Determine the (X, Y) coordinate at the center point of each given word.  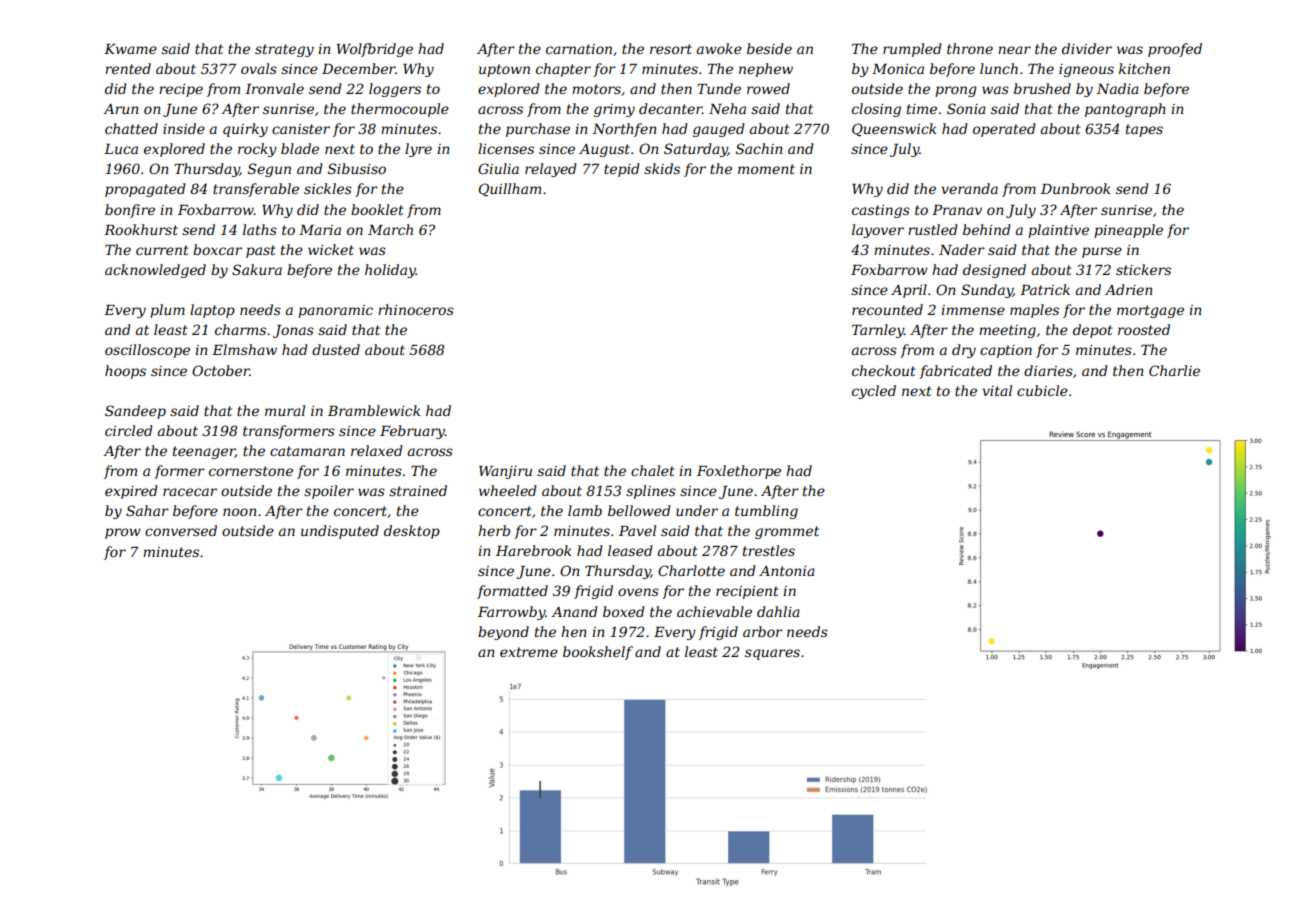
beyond (503, 633)
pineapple (1128, 231)
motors (596, 89)
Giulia (498, 168)
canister (301, 129)
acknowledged (155, 271)
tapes (1144, 130)
